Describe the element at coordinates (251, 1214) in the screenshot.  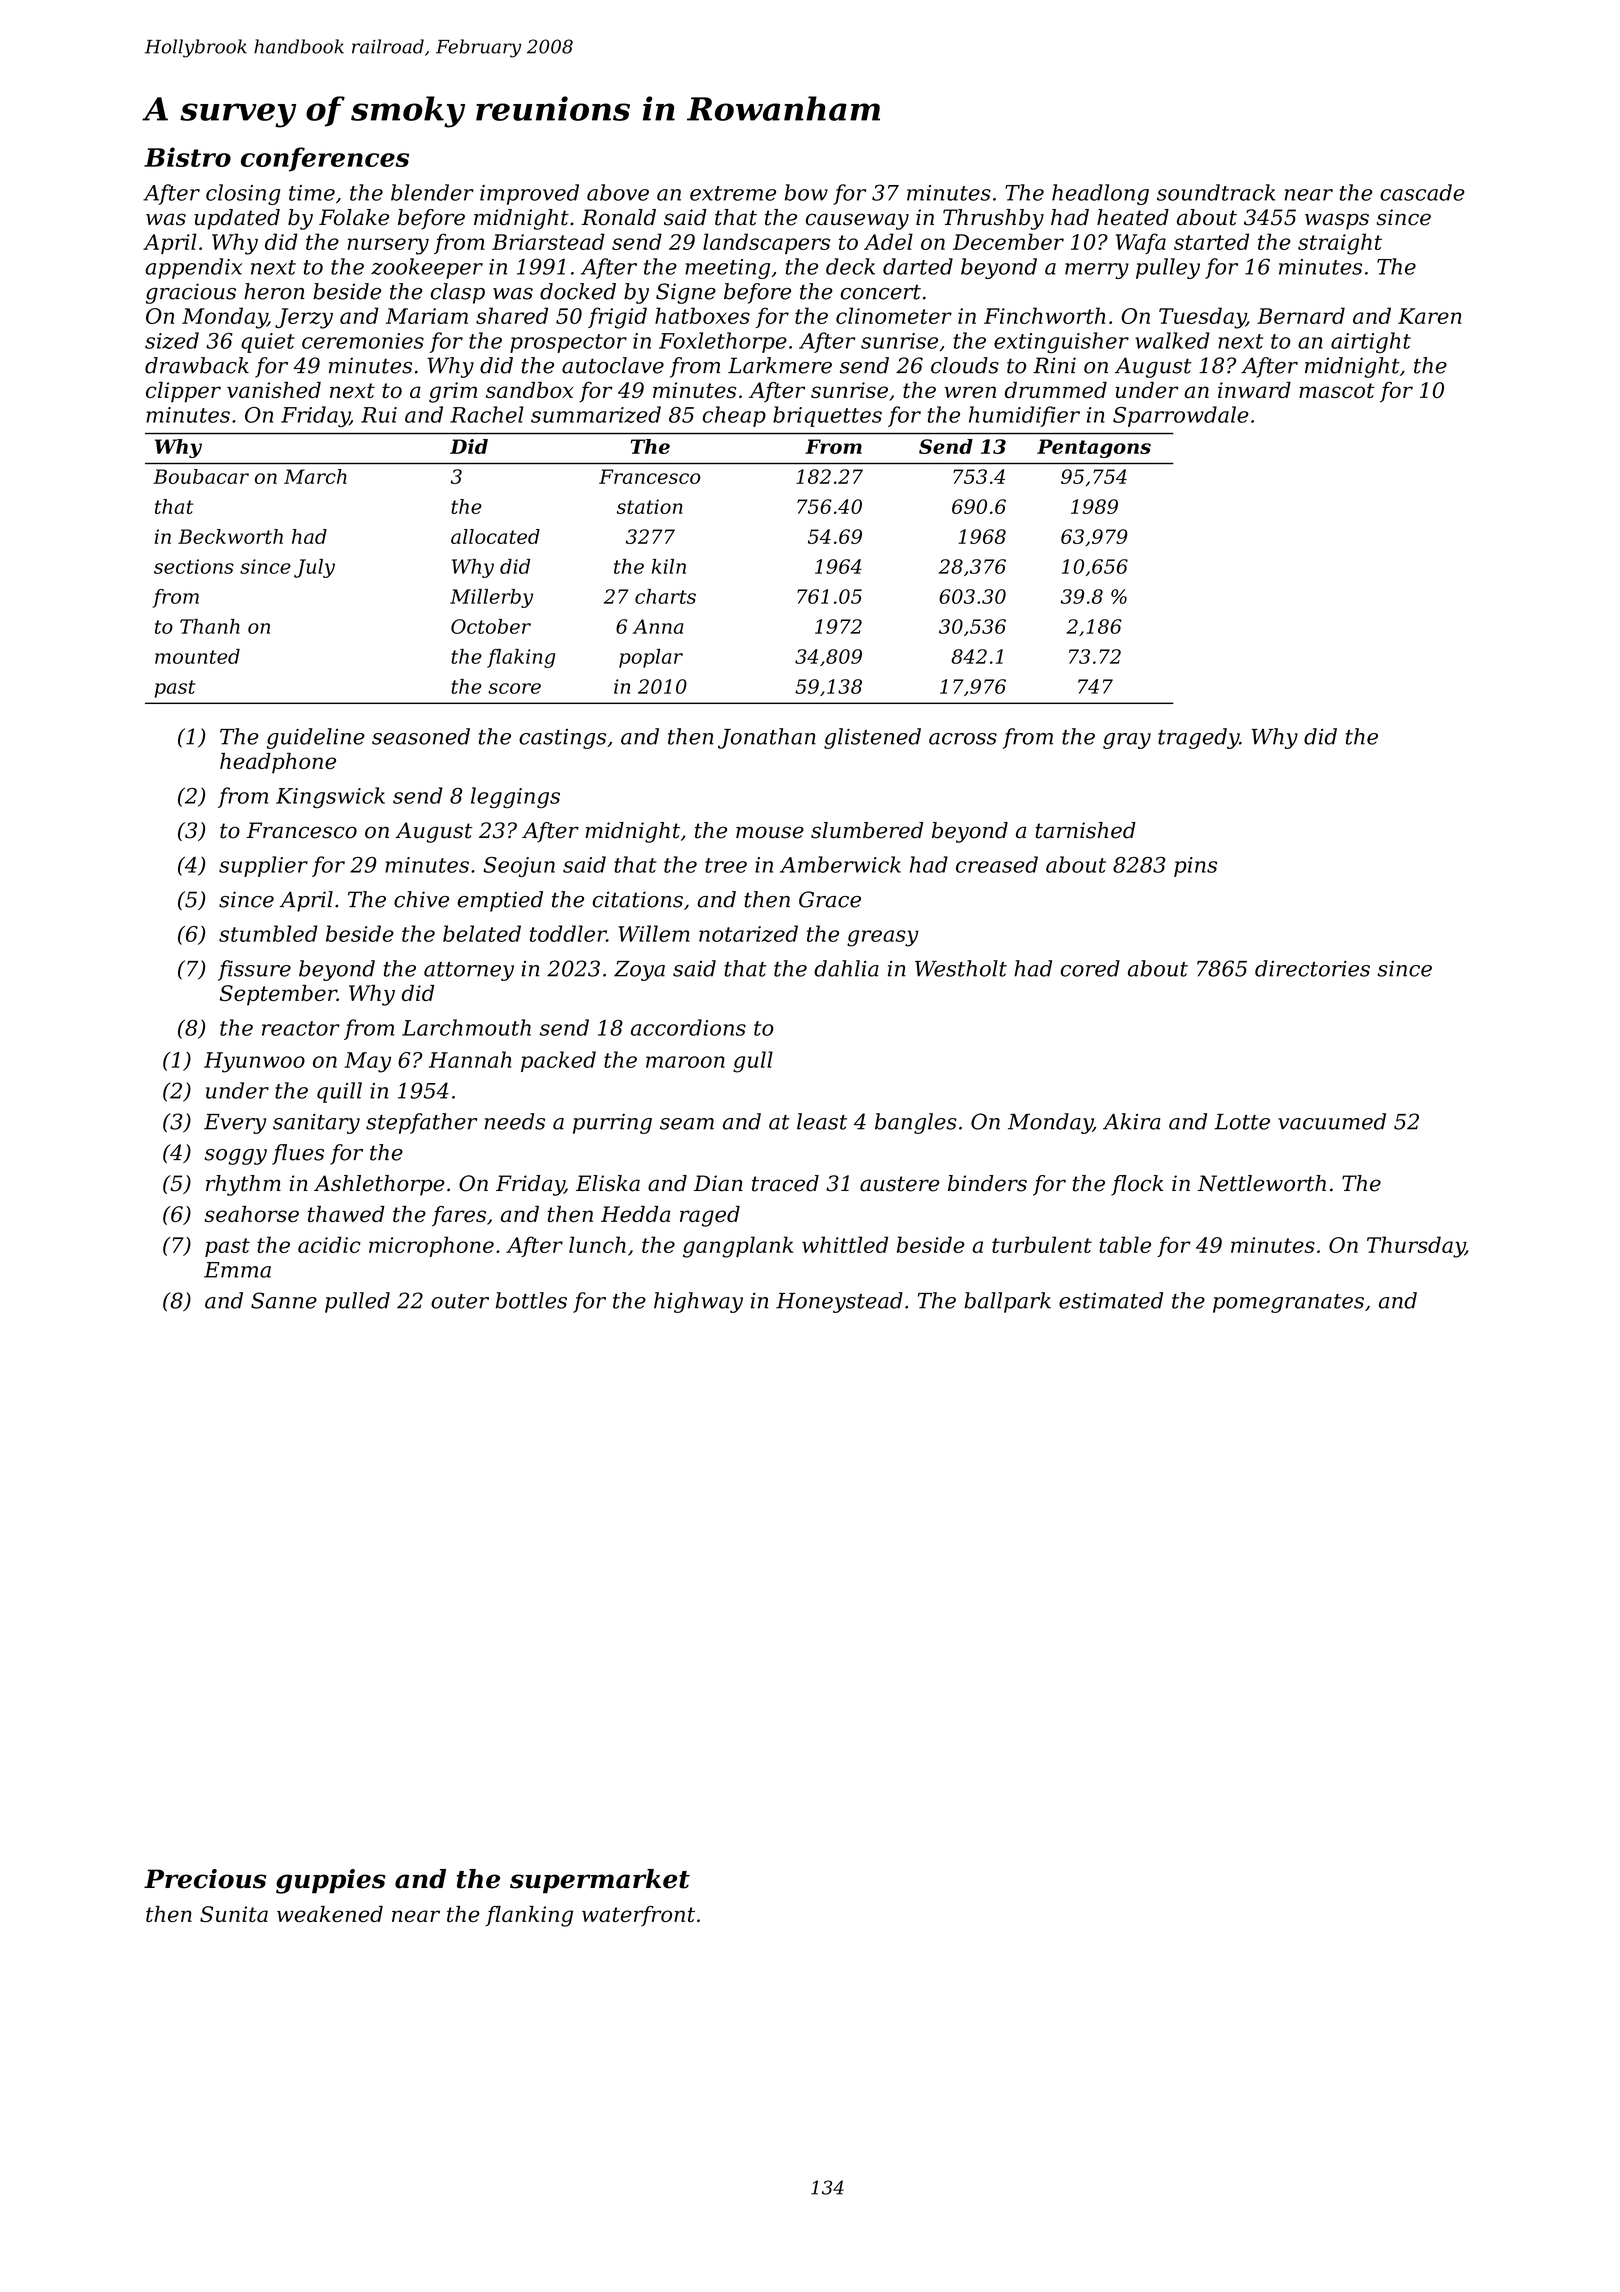
I see `seahorse` at that location.
